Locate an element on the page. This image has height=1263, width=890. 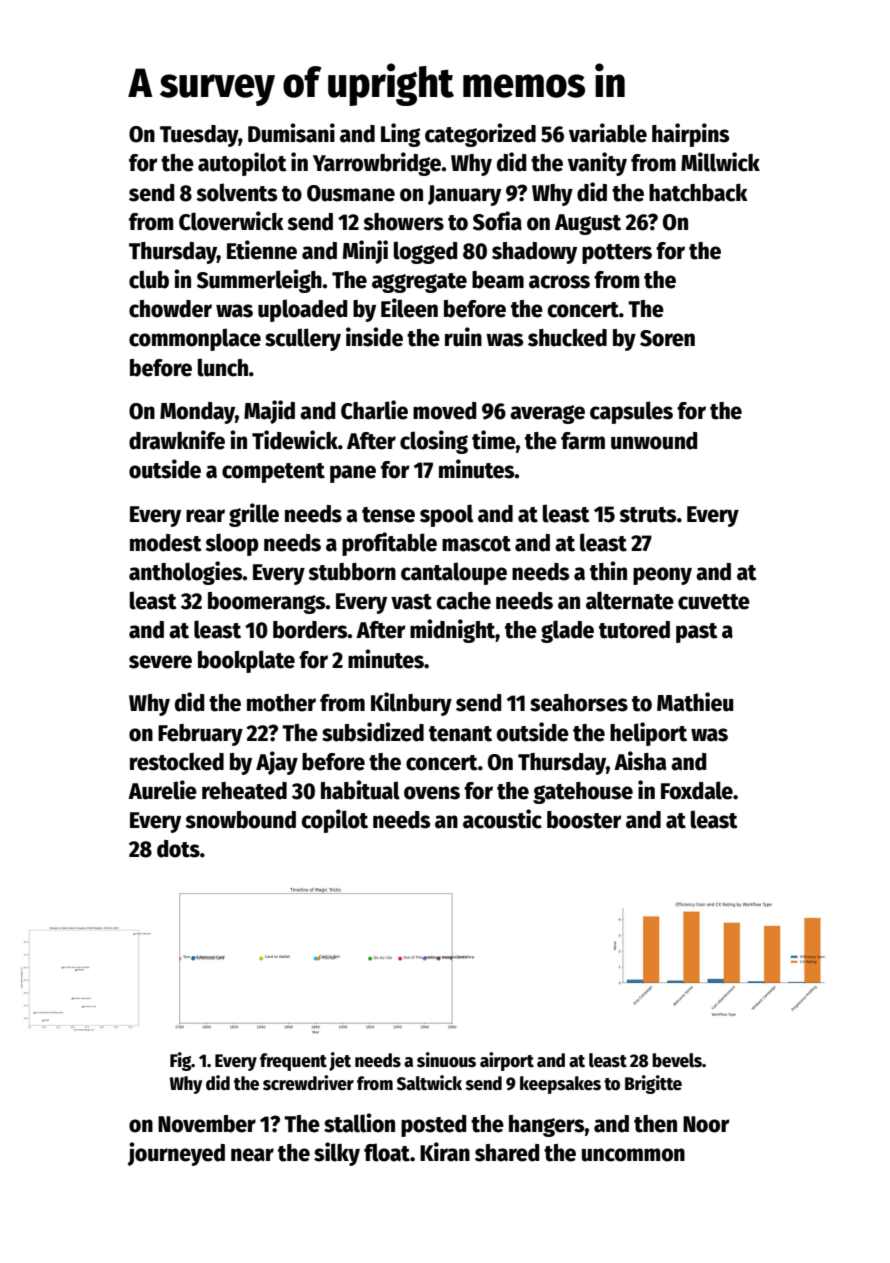
hairpins is located at coordinates (690, 135).
